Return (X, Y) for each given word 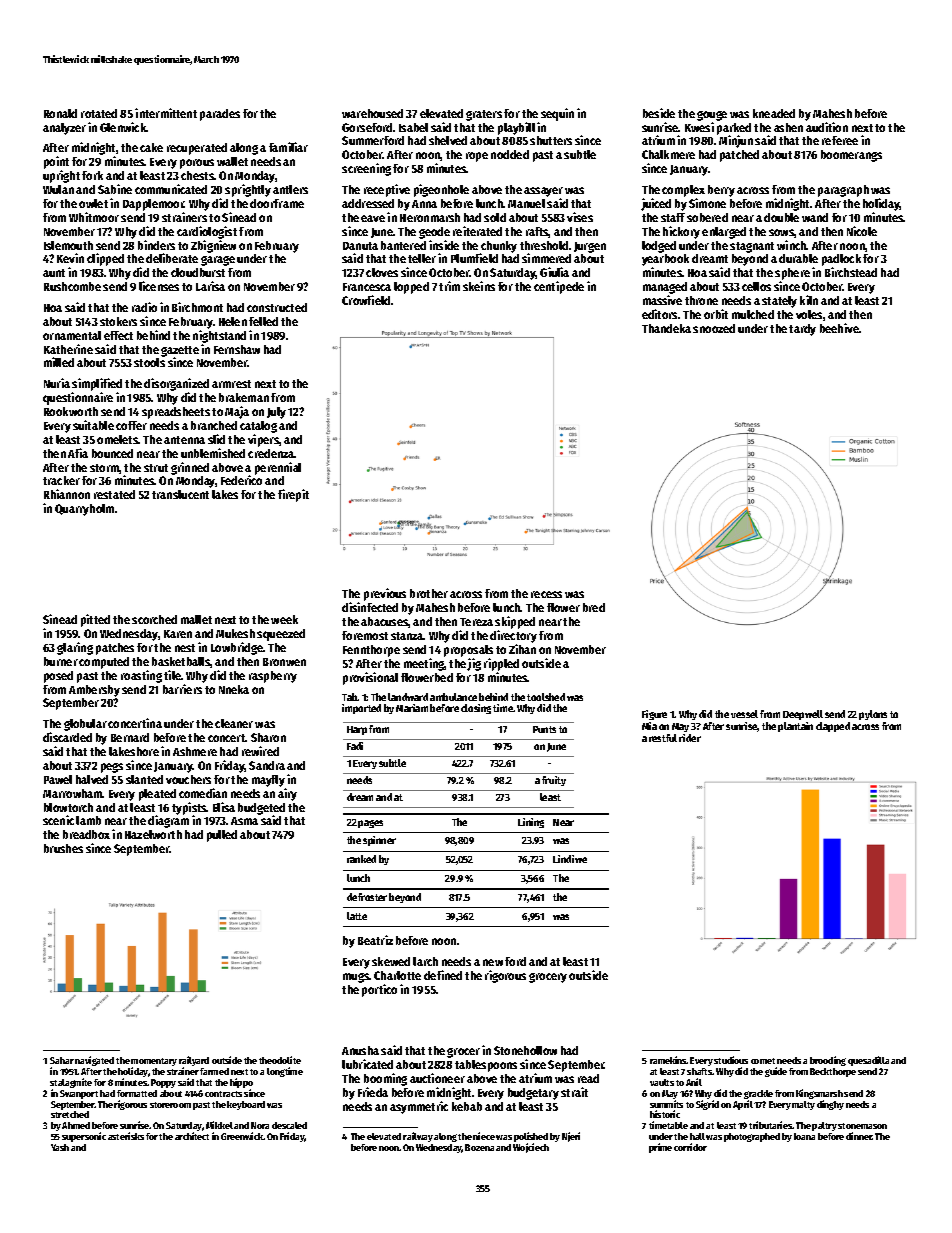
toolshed (546, 697)
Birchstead (851, 272)
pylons (873, 715)
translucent (180, 494)
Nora (260, 1125)
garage (218, 261)
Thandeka (666, 328)
